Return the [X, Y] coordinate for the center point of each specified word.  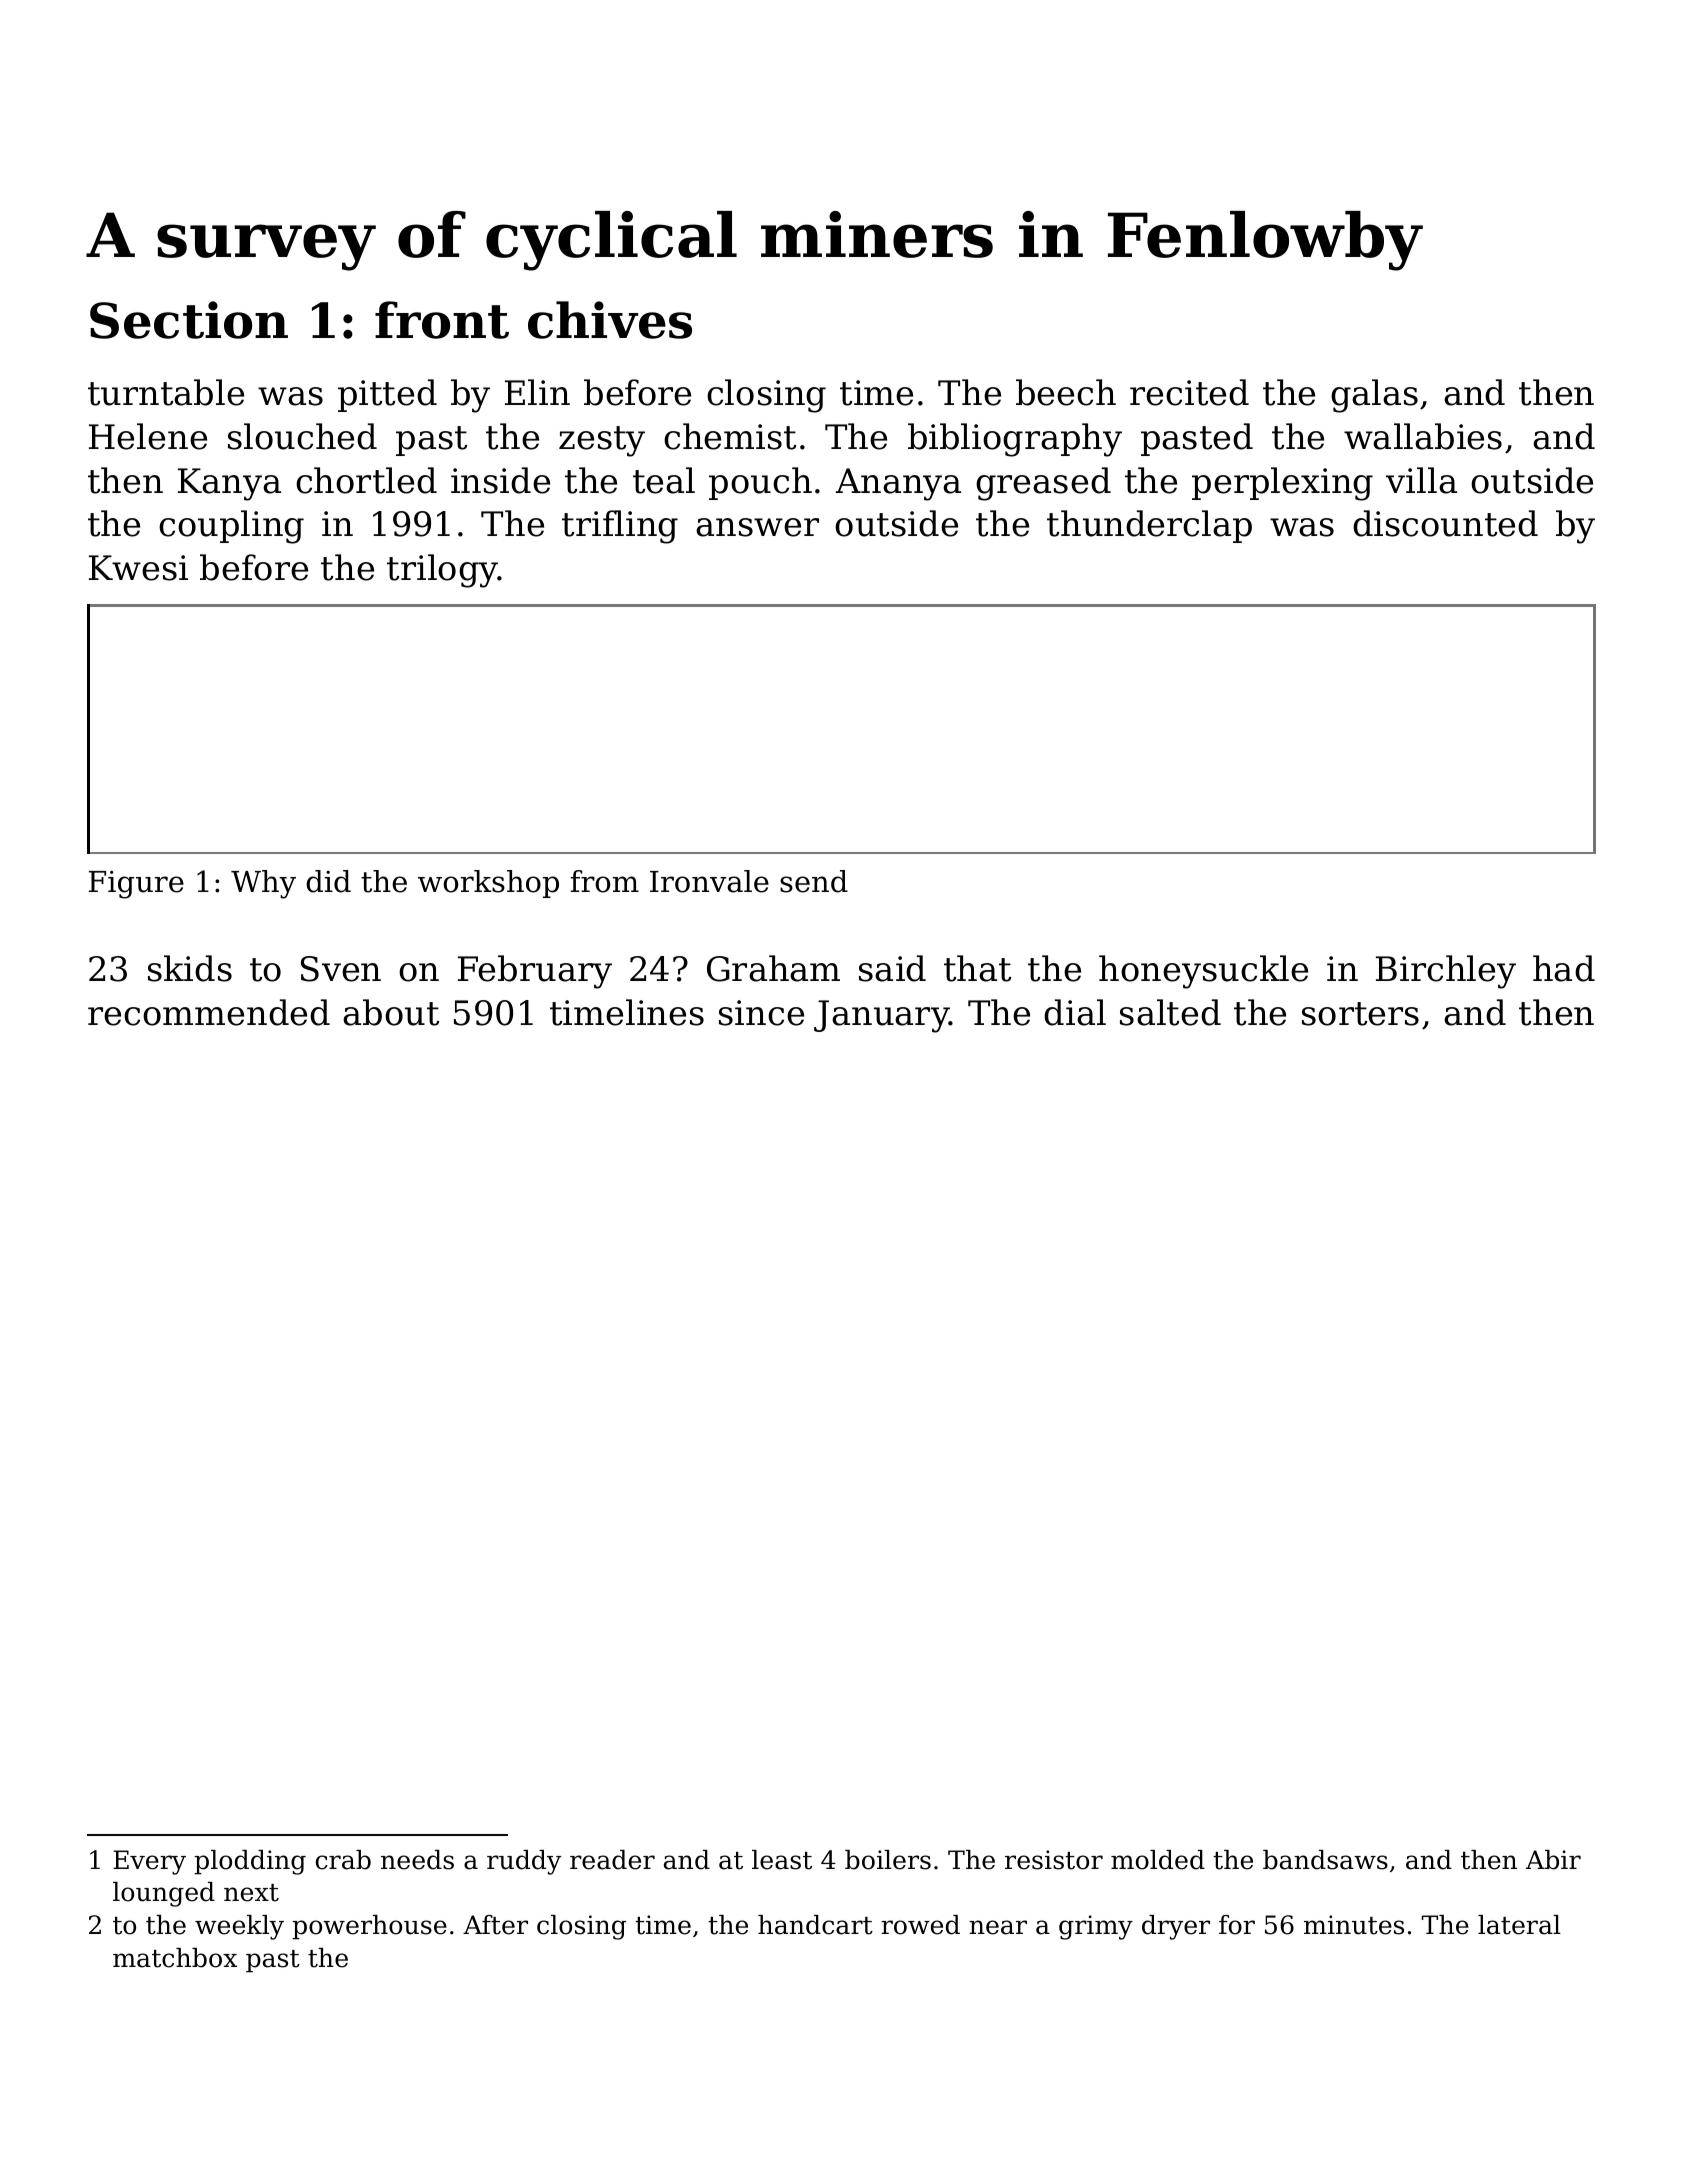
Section [189, 320]
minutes [1354, 1925]
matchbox [175, 1958]
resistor [1054, 1860]
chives [610, 320]
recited [1189, 392]
